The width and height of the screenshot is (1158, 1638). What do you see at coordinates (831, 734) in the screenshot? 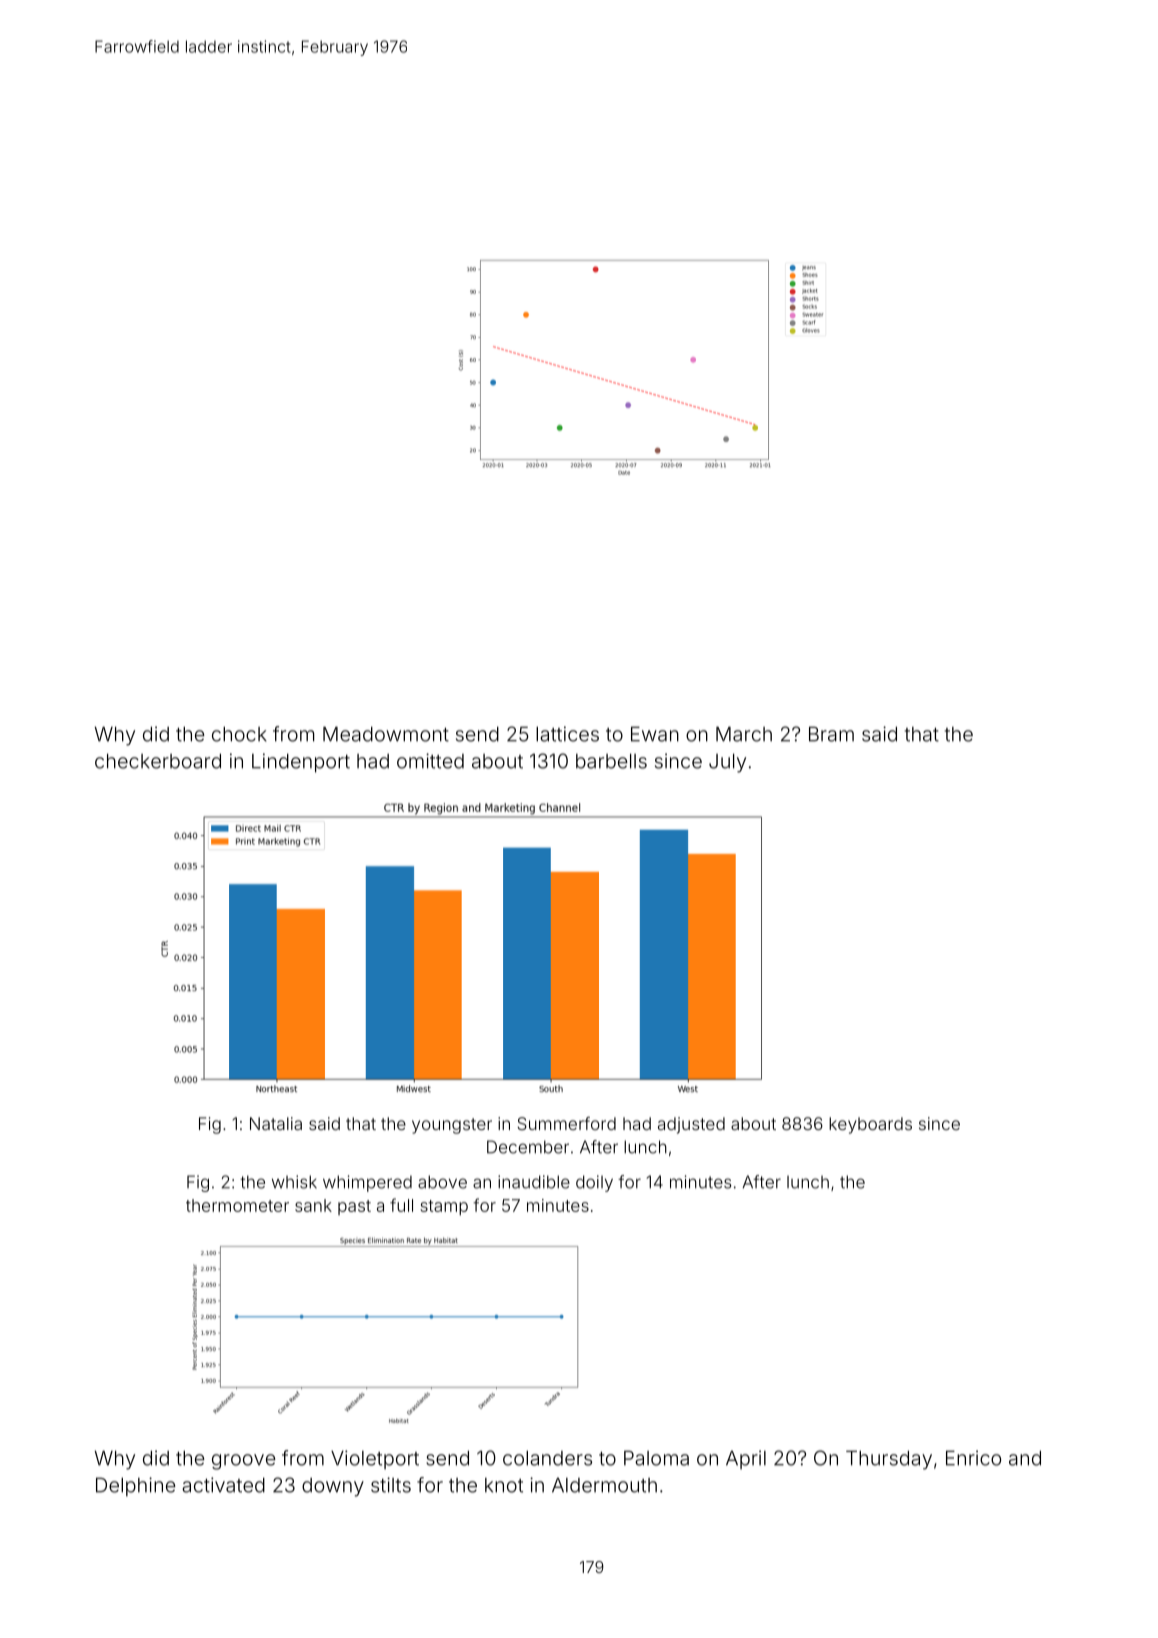
I see `Bram` at bounding box center [831, 734].
